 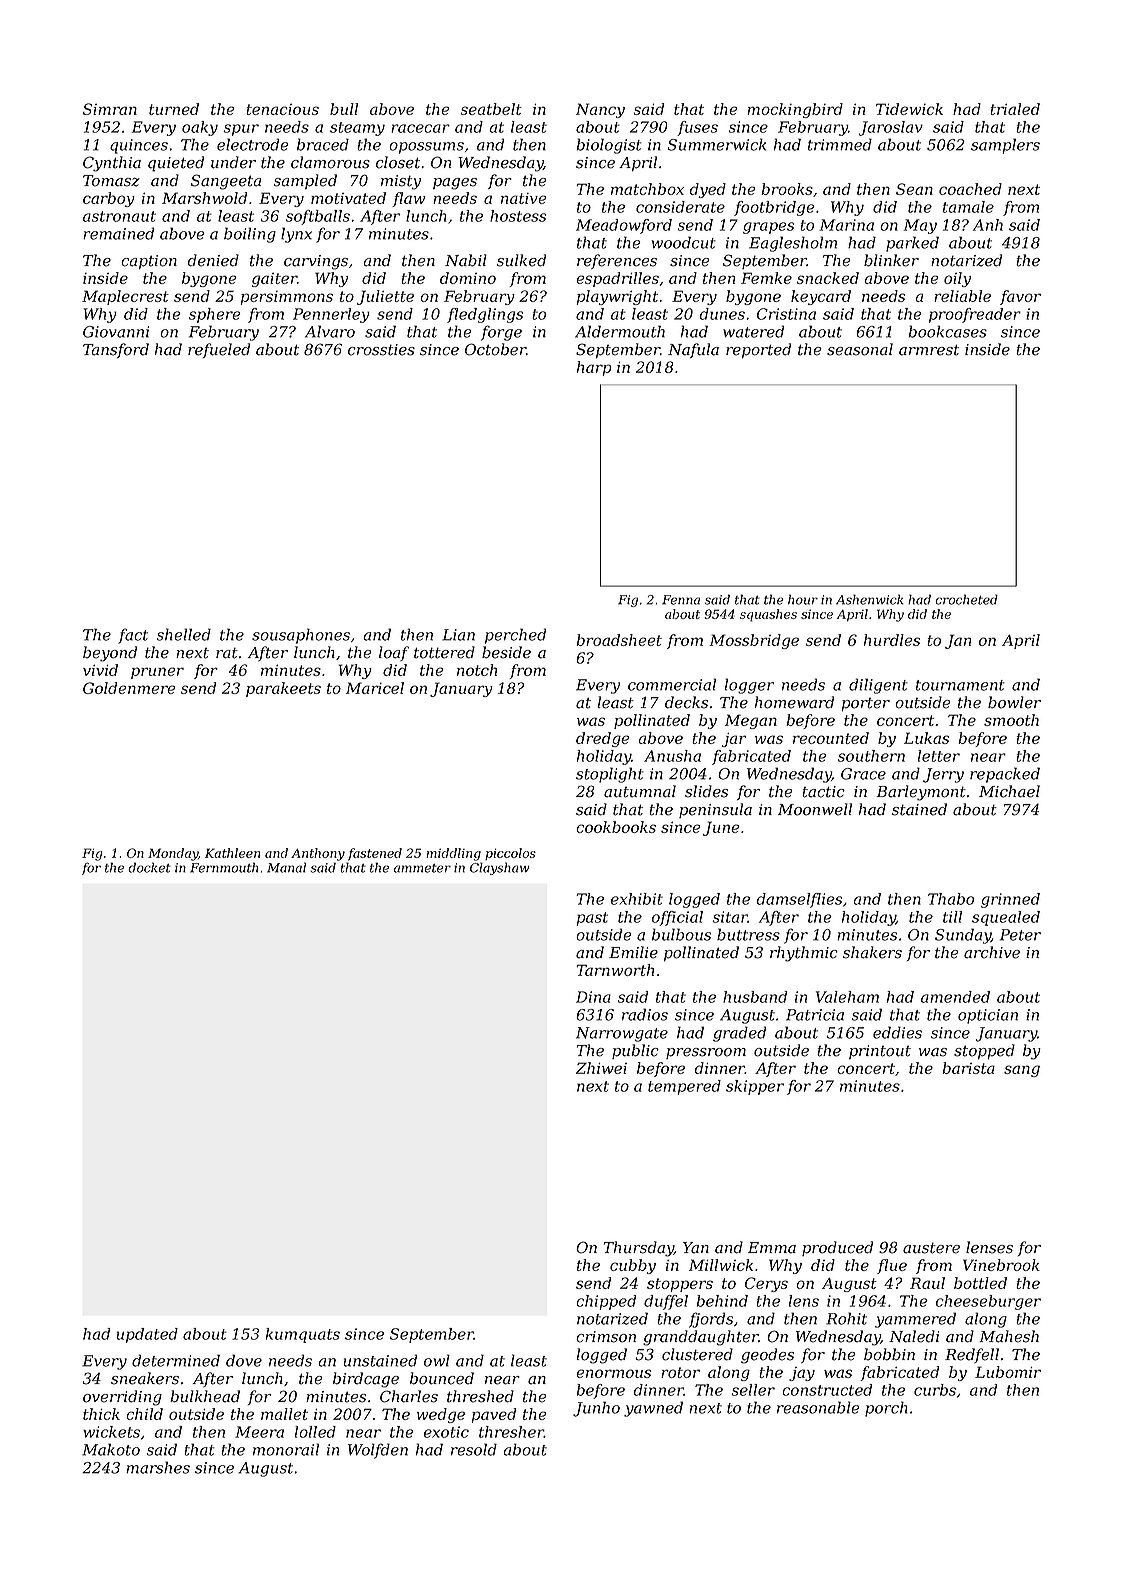 What do you see at coordinates (158, 1467) in the image?
I see `marshes` at bounding box center [158, 1467].
